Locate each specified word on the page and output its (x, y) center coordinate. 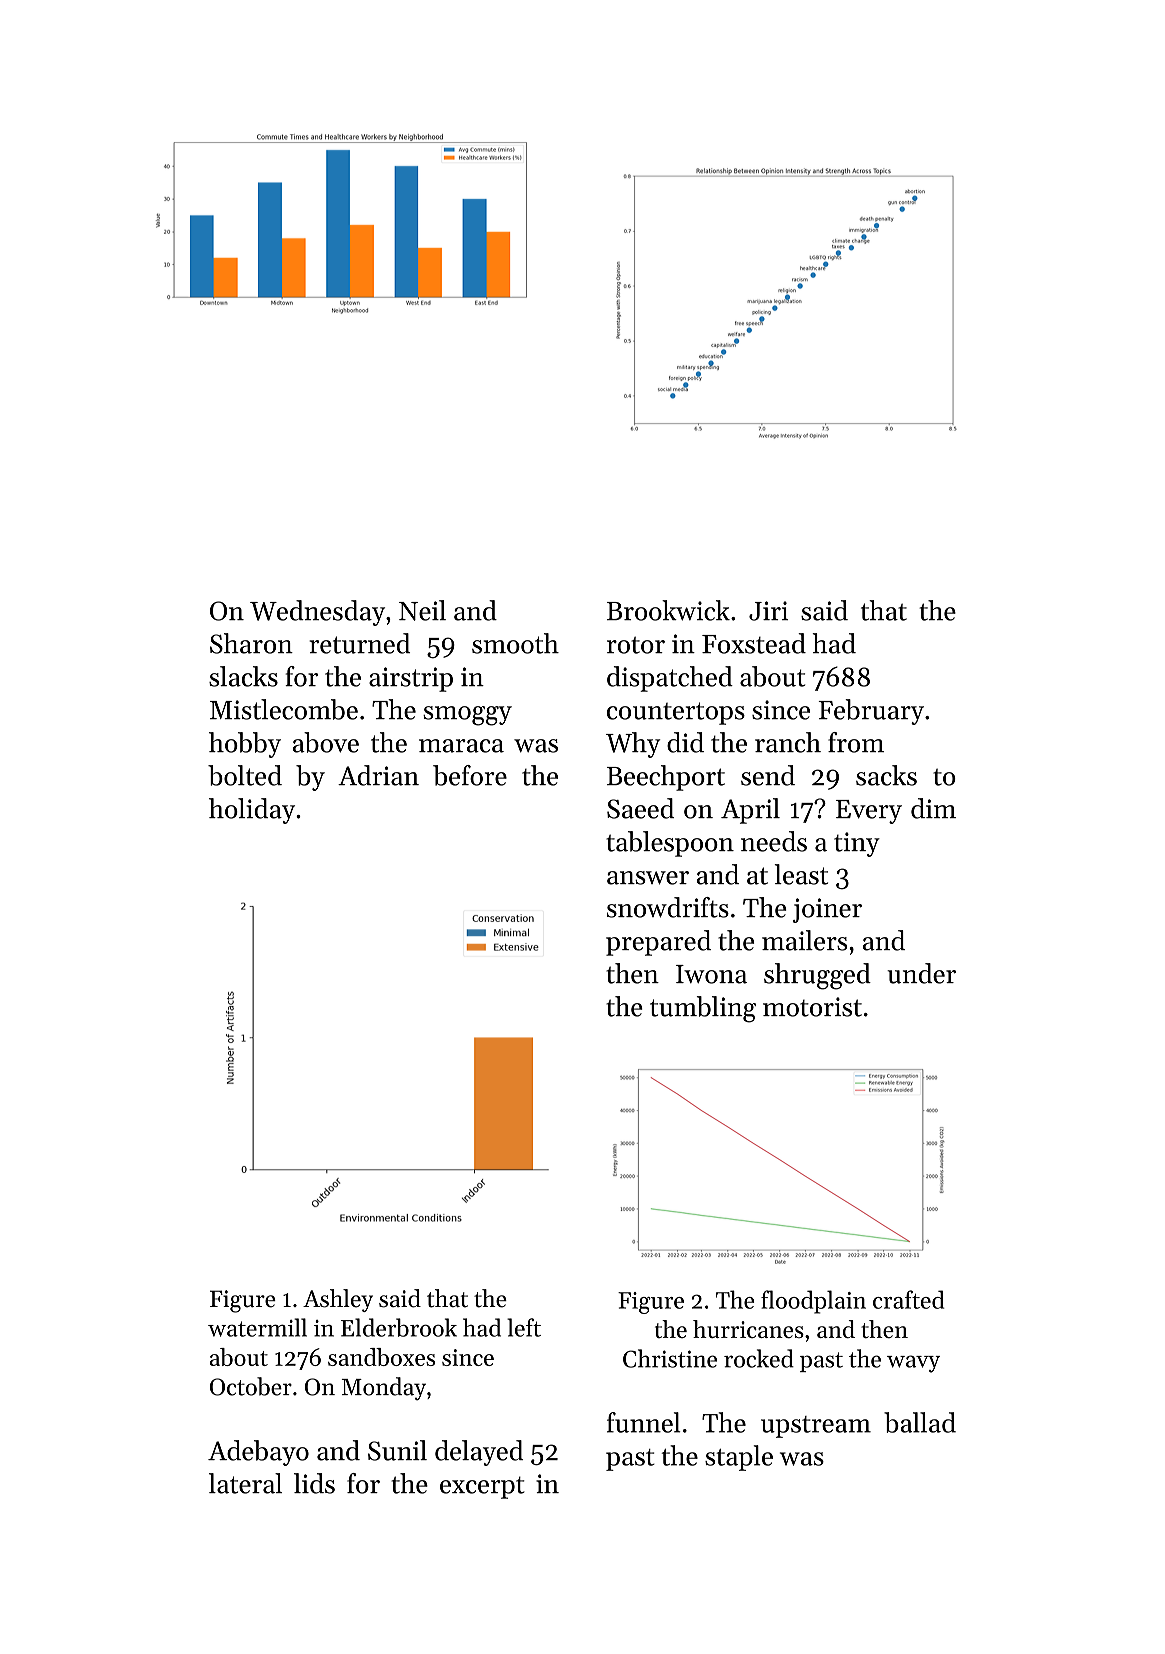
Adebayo (258, 1453)
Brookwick (668, 610)
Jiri (768, 611)
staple (739, 1458)
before (470, 775)
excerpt (482, 1487)
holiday (252, 811)
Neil (422, 610)
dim (933, 808)
